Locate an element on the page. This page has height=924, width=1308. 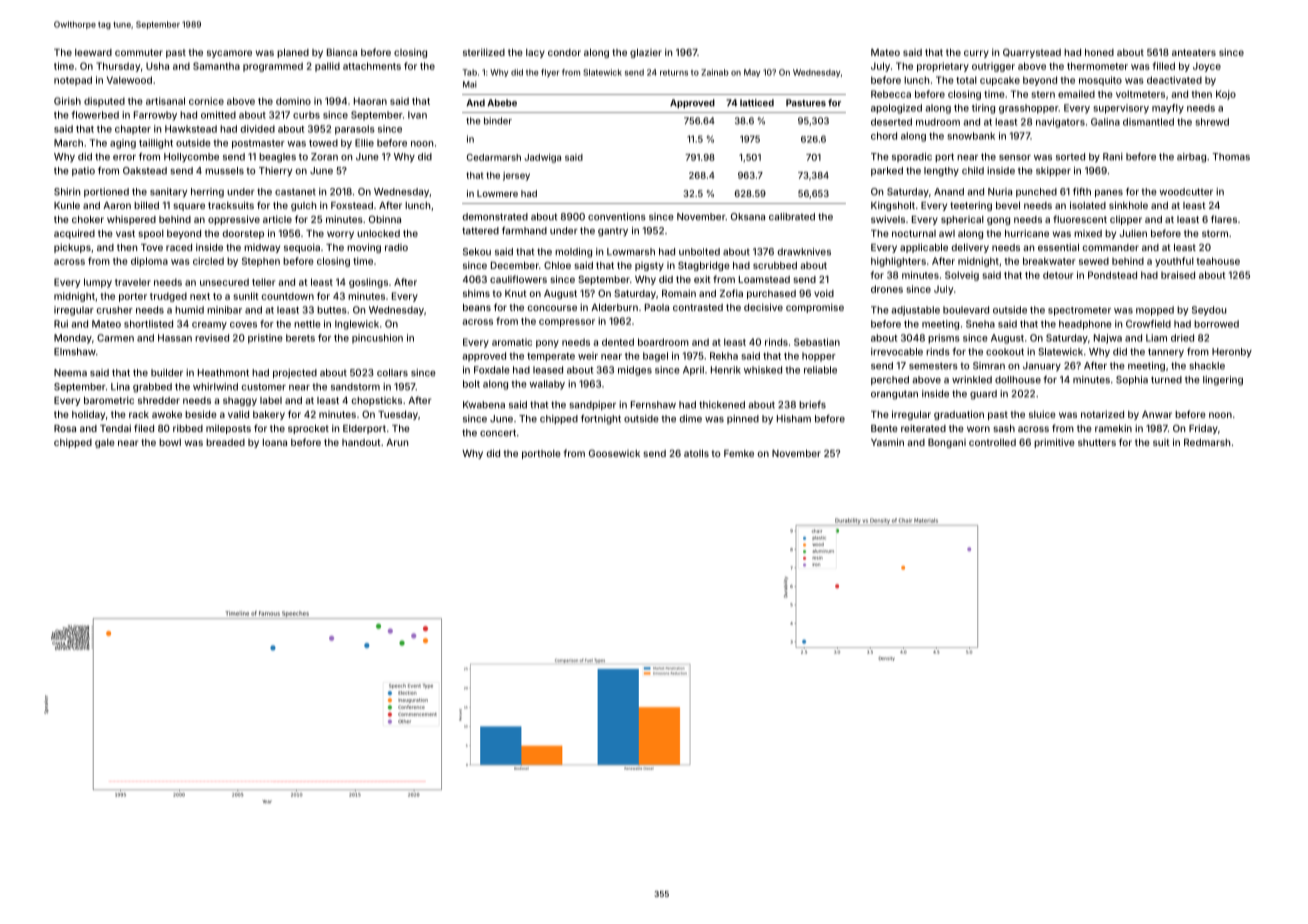
Kwabena is located at coordinates (484, 405).
